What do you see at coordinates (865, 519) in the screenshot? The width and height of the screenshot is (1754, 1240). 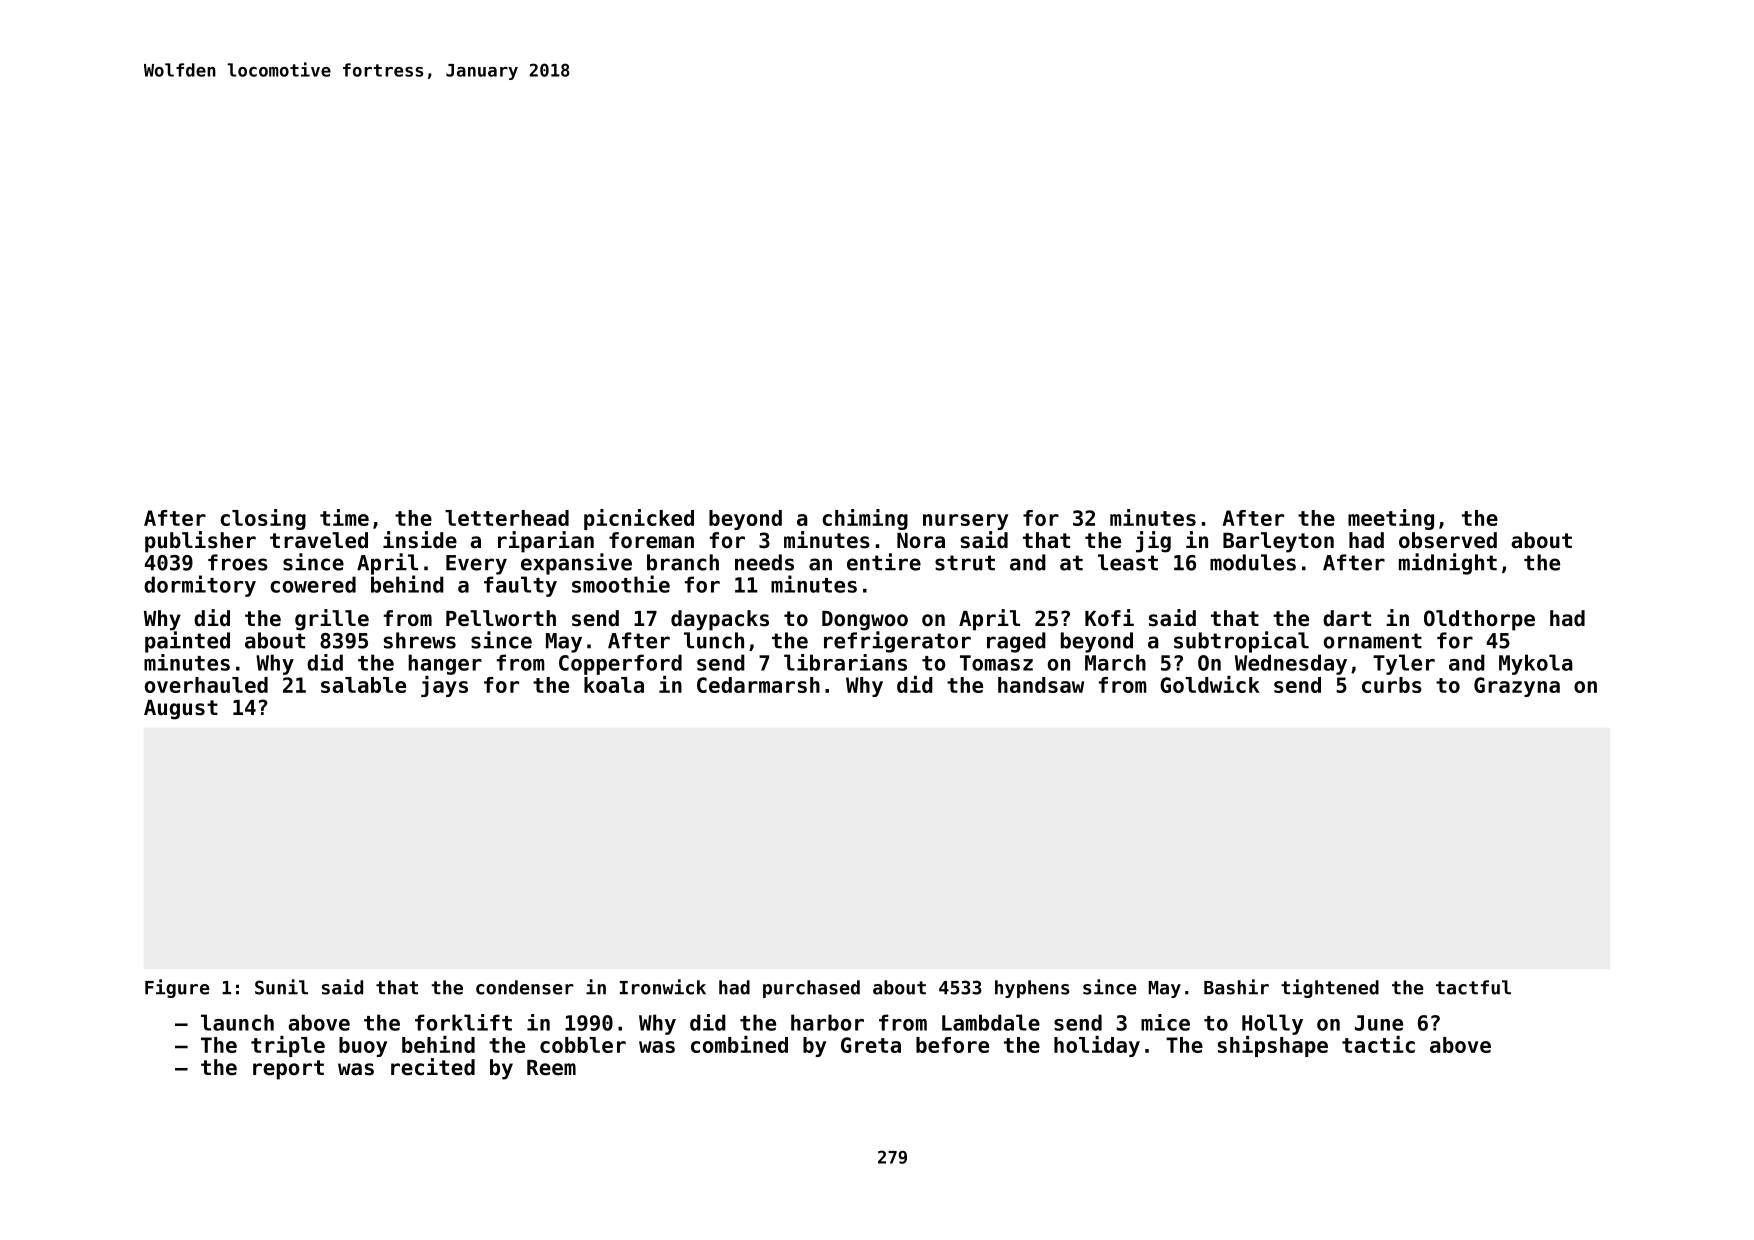 I see `chiming` at bounding box center [865, 519].
